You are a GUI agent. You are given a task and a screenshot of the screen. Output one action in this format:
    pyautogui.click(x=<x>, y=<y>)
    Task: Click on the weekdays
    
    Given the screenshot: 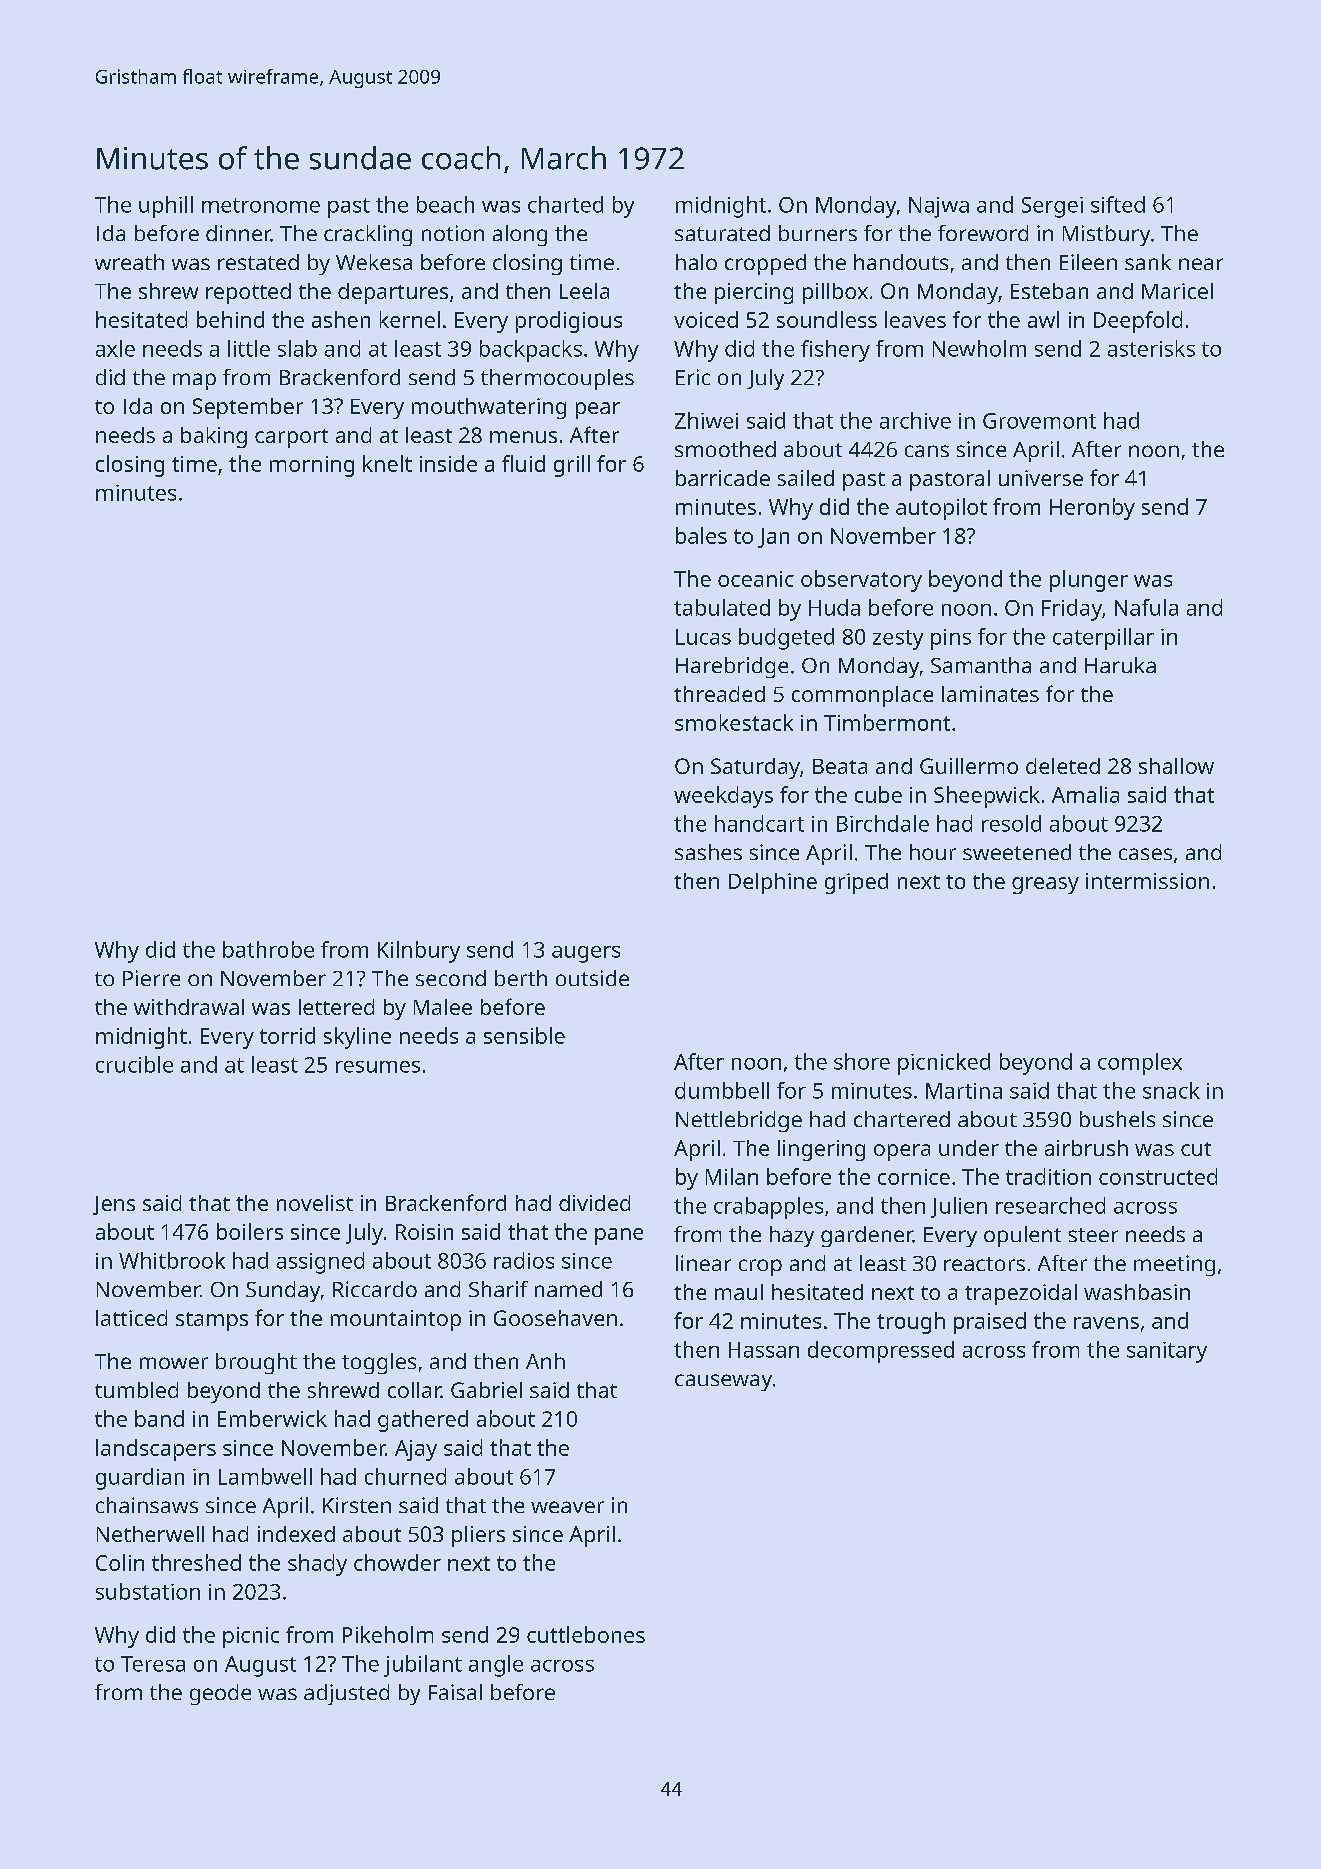 What is the action you would take?
    pyautogui.click(x=723, y=797)
